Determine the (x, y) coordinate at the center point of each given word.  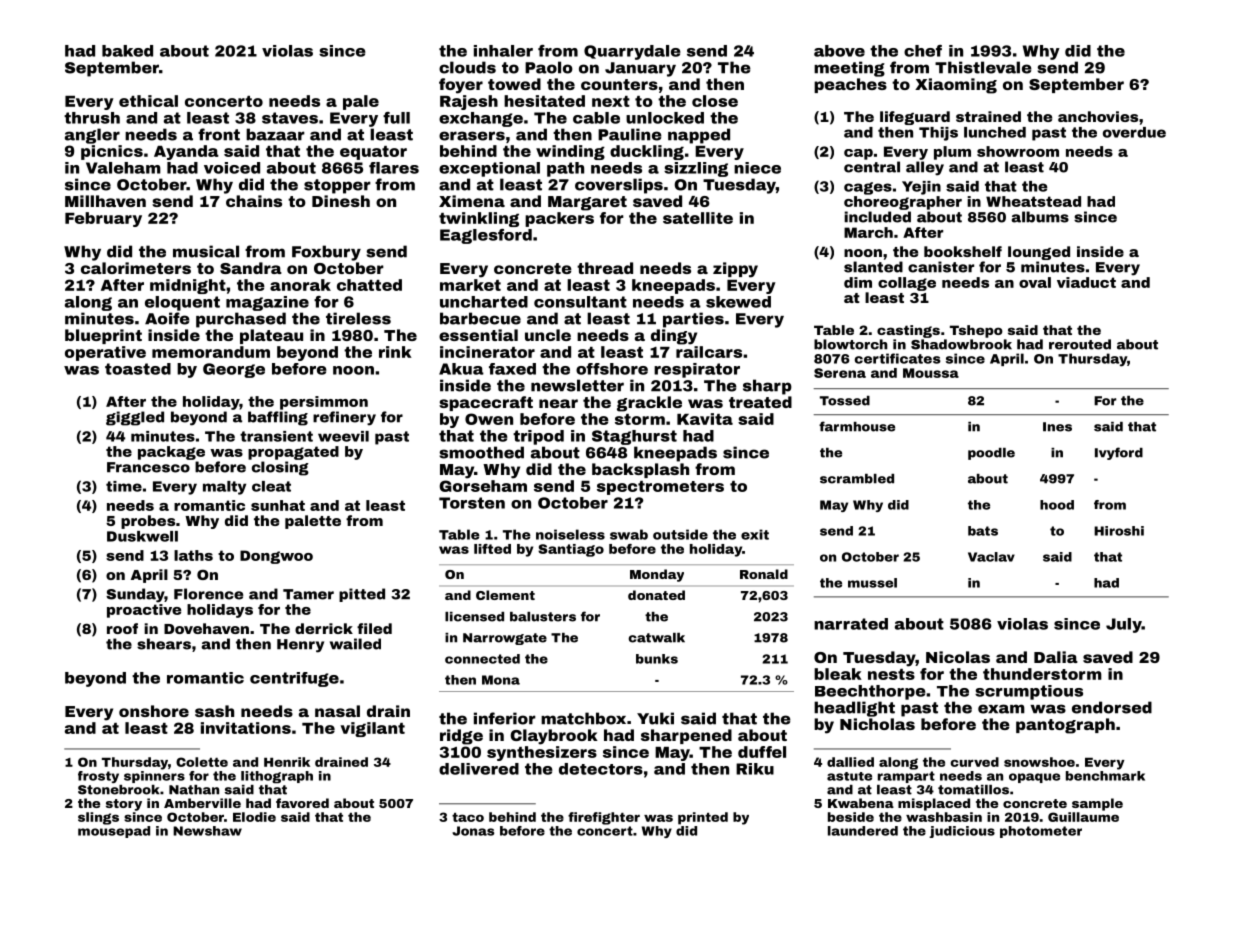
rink (395, 352)
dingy (674, 337)
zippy (735, 270)
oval (1035, 282)
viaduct (1086, 282)
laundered (863, 831)
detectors (601, 769)
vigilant (372, 729)
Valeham (123, 168)
